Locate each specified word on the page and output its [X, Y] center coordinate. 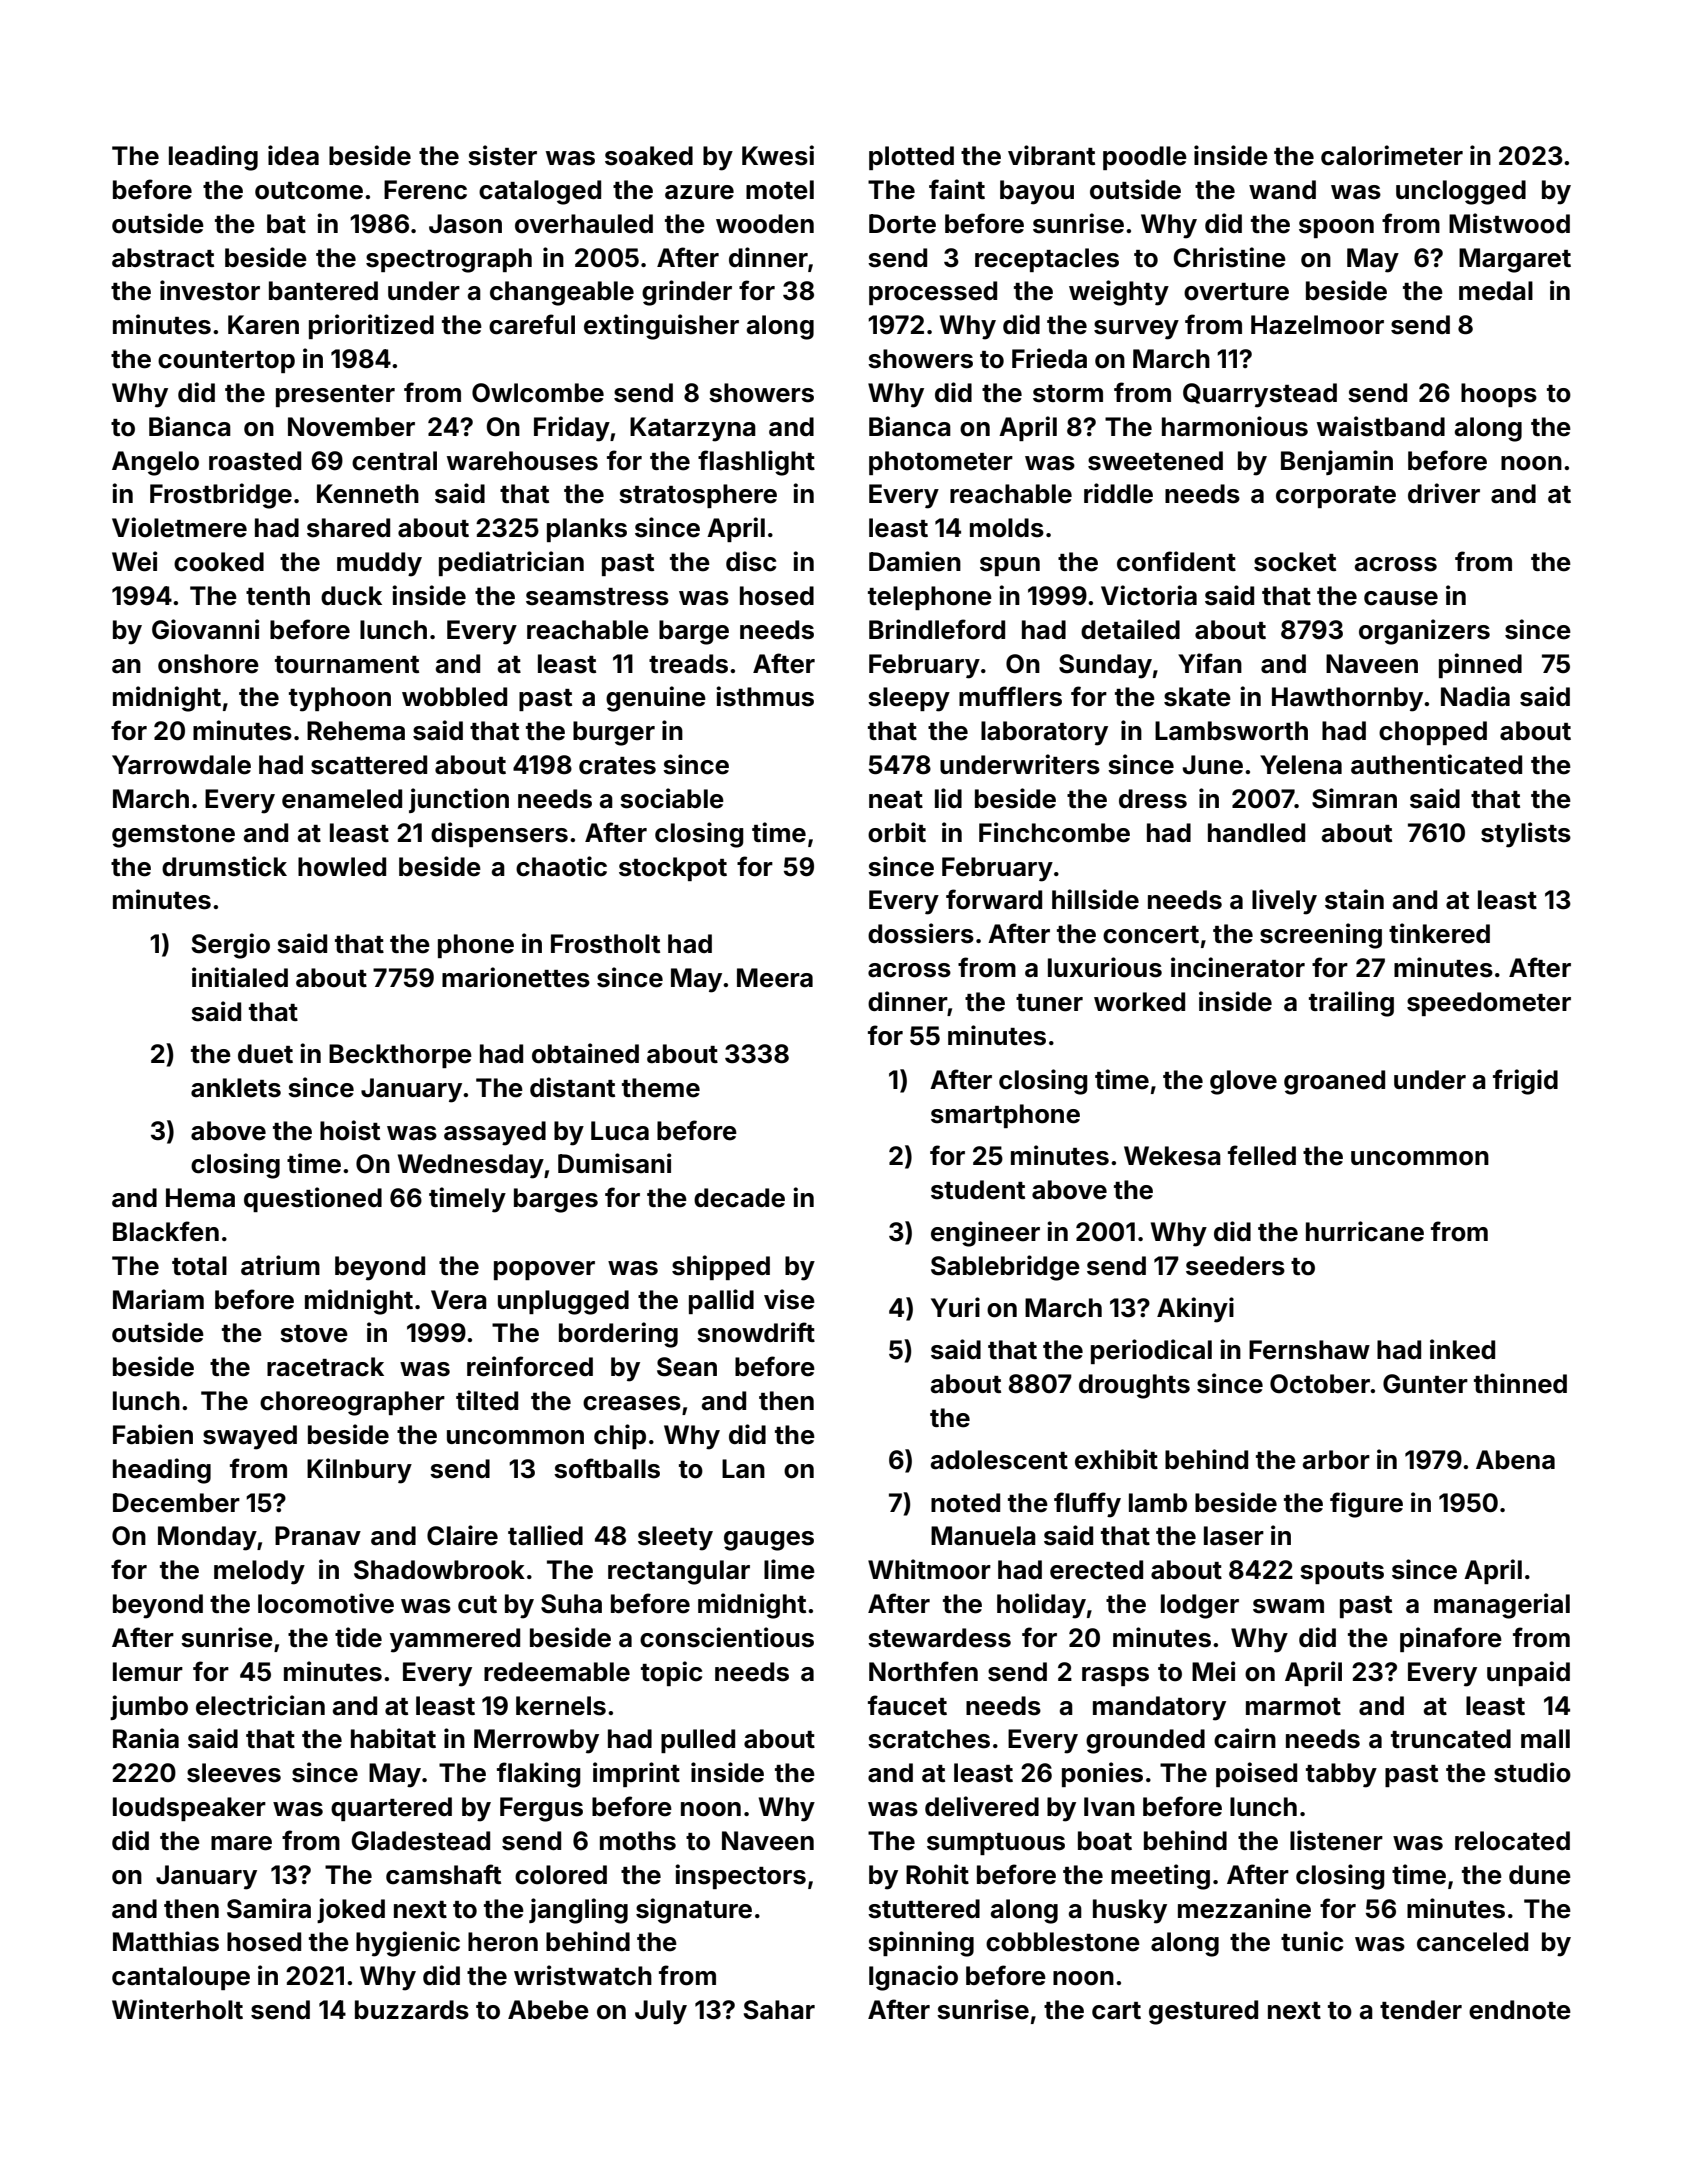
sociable [672, 798]
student [978, 1190]
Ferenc [425, 190]
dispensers [499, 834]
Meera [775, 978]
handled [1256, 833]
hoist [350, 1130]
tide [358, 1637]
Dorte [902, 224]
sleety [675, 1538]
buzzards [412, 2010]
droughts [1134, 1386]
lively [1284, 902]
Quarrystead [1260, 395]
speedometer [1489, 1004]
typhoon [340, 699]
